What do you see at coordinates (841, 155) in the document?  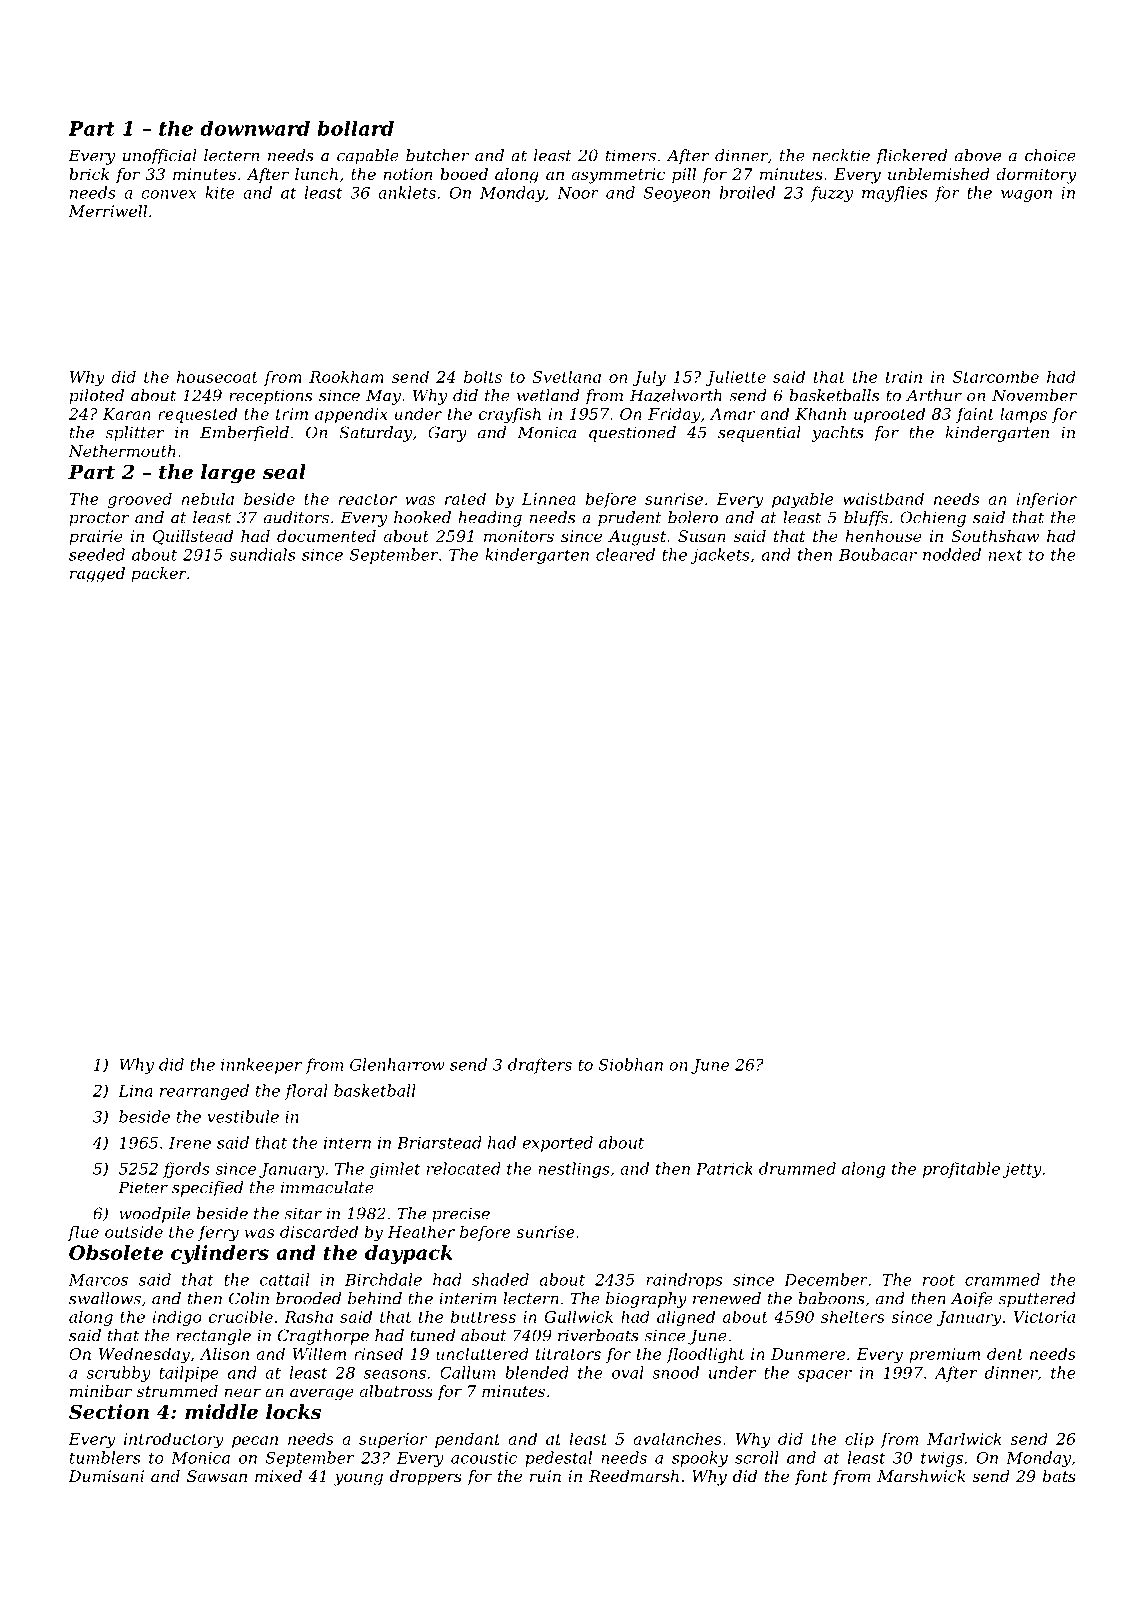 I see `necktie` at bounding box center [841, 155].
